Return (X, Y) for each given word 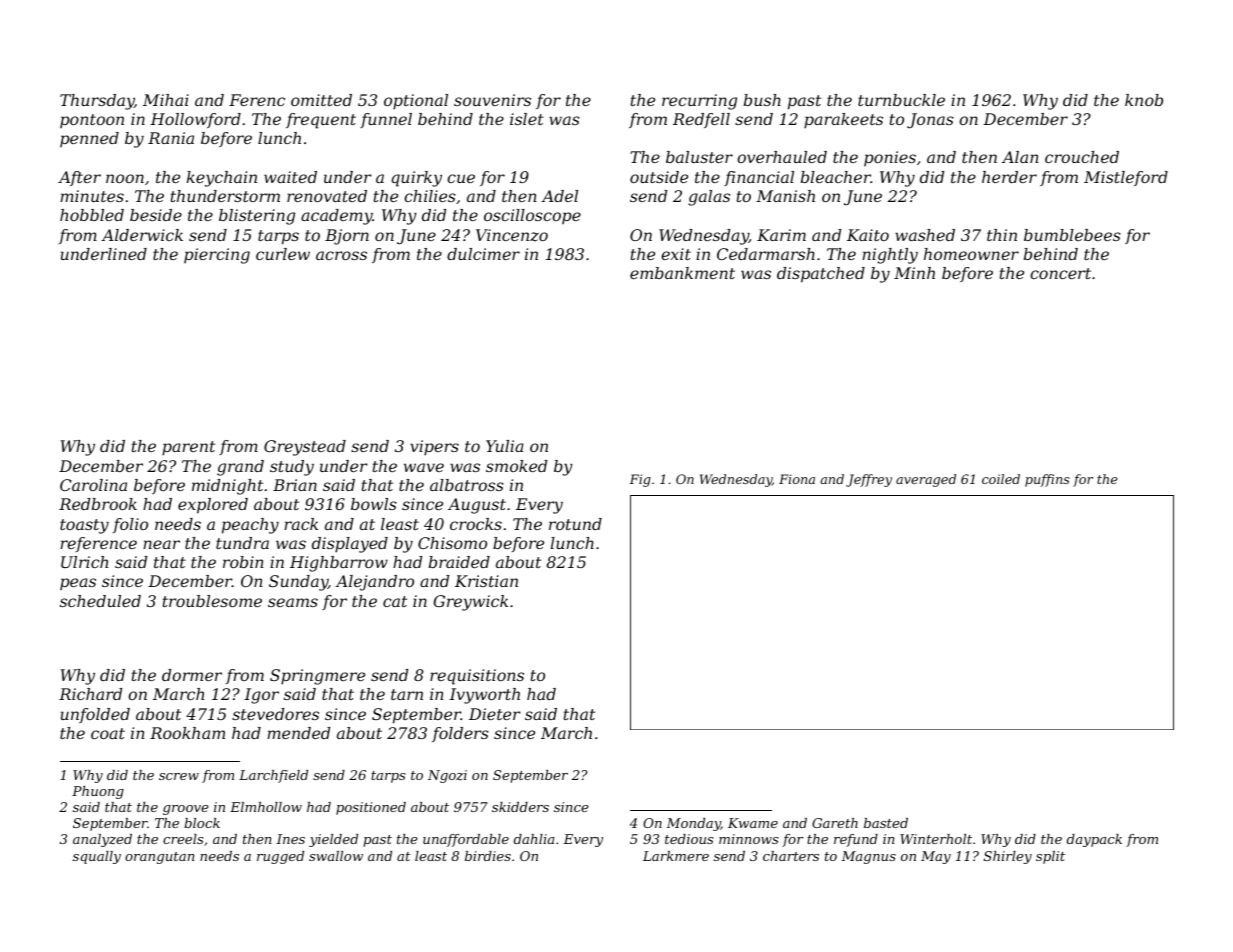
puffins (1047, 480)
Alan (1020, 157)
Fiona (797, 479)
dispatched (821, 275)
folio (130, 525)
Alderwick (142, 235)
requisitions (477, 677)
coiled (1001, 479)
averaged (926, 480)
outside (659, 177)
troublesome (212, 601)
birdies (488, 856)
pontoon (92, 121)
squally (97, 857)
